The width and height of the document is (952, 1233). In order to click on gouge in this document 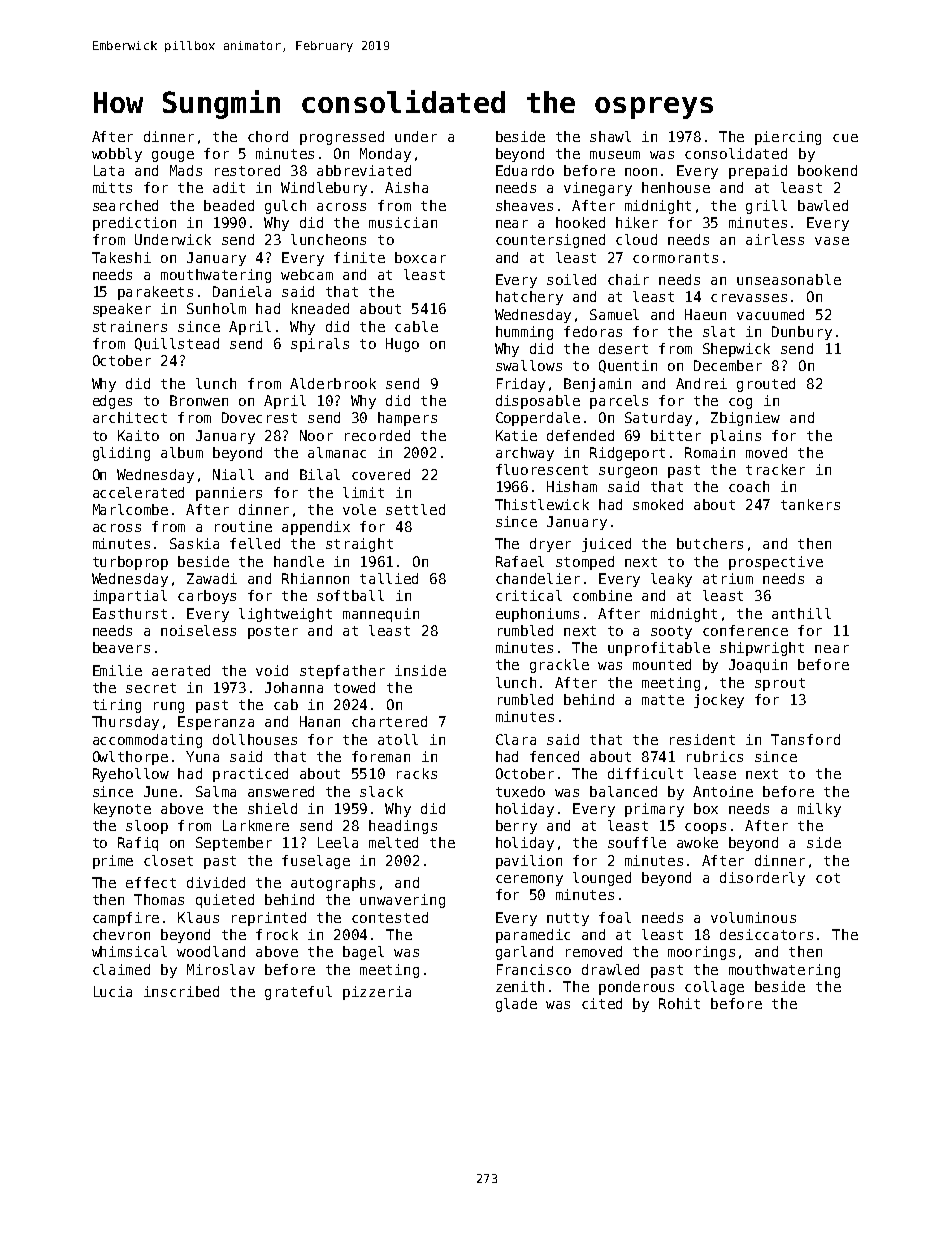, I will do `click(173, 156)`.
